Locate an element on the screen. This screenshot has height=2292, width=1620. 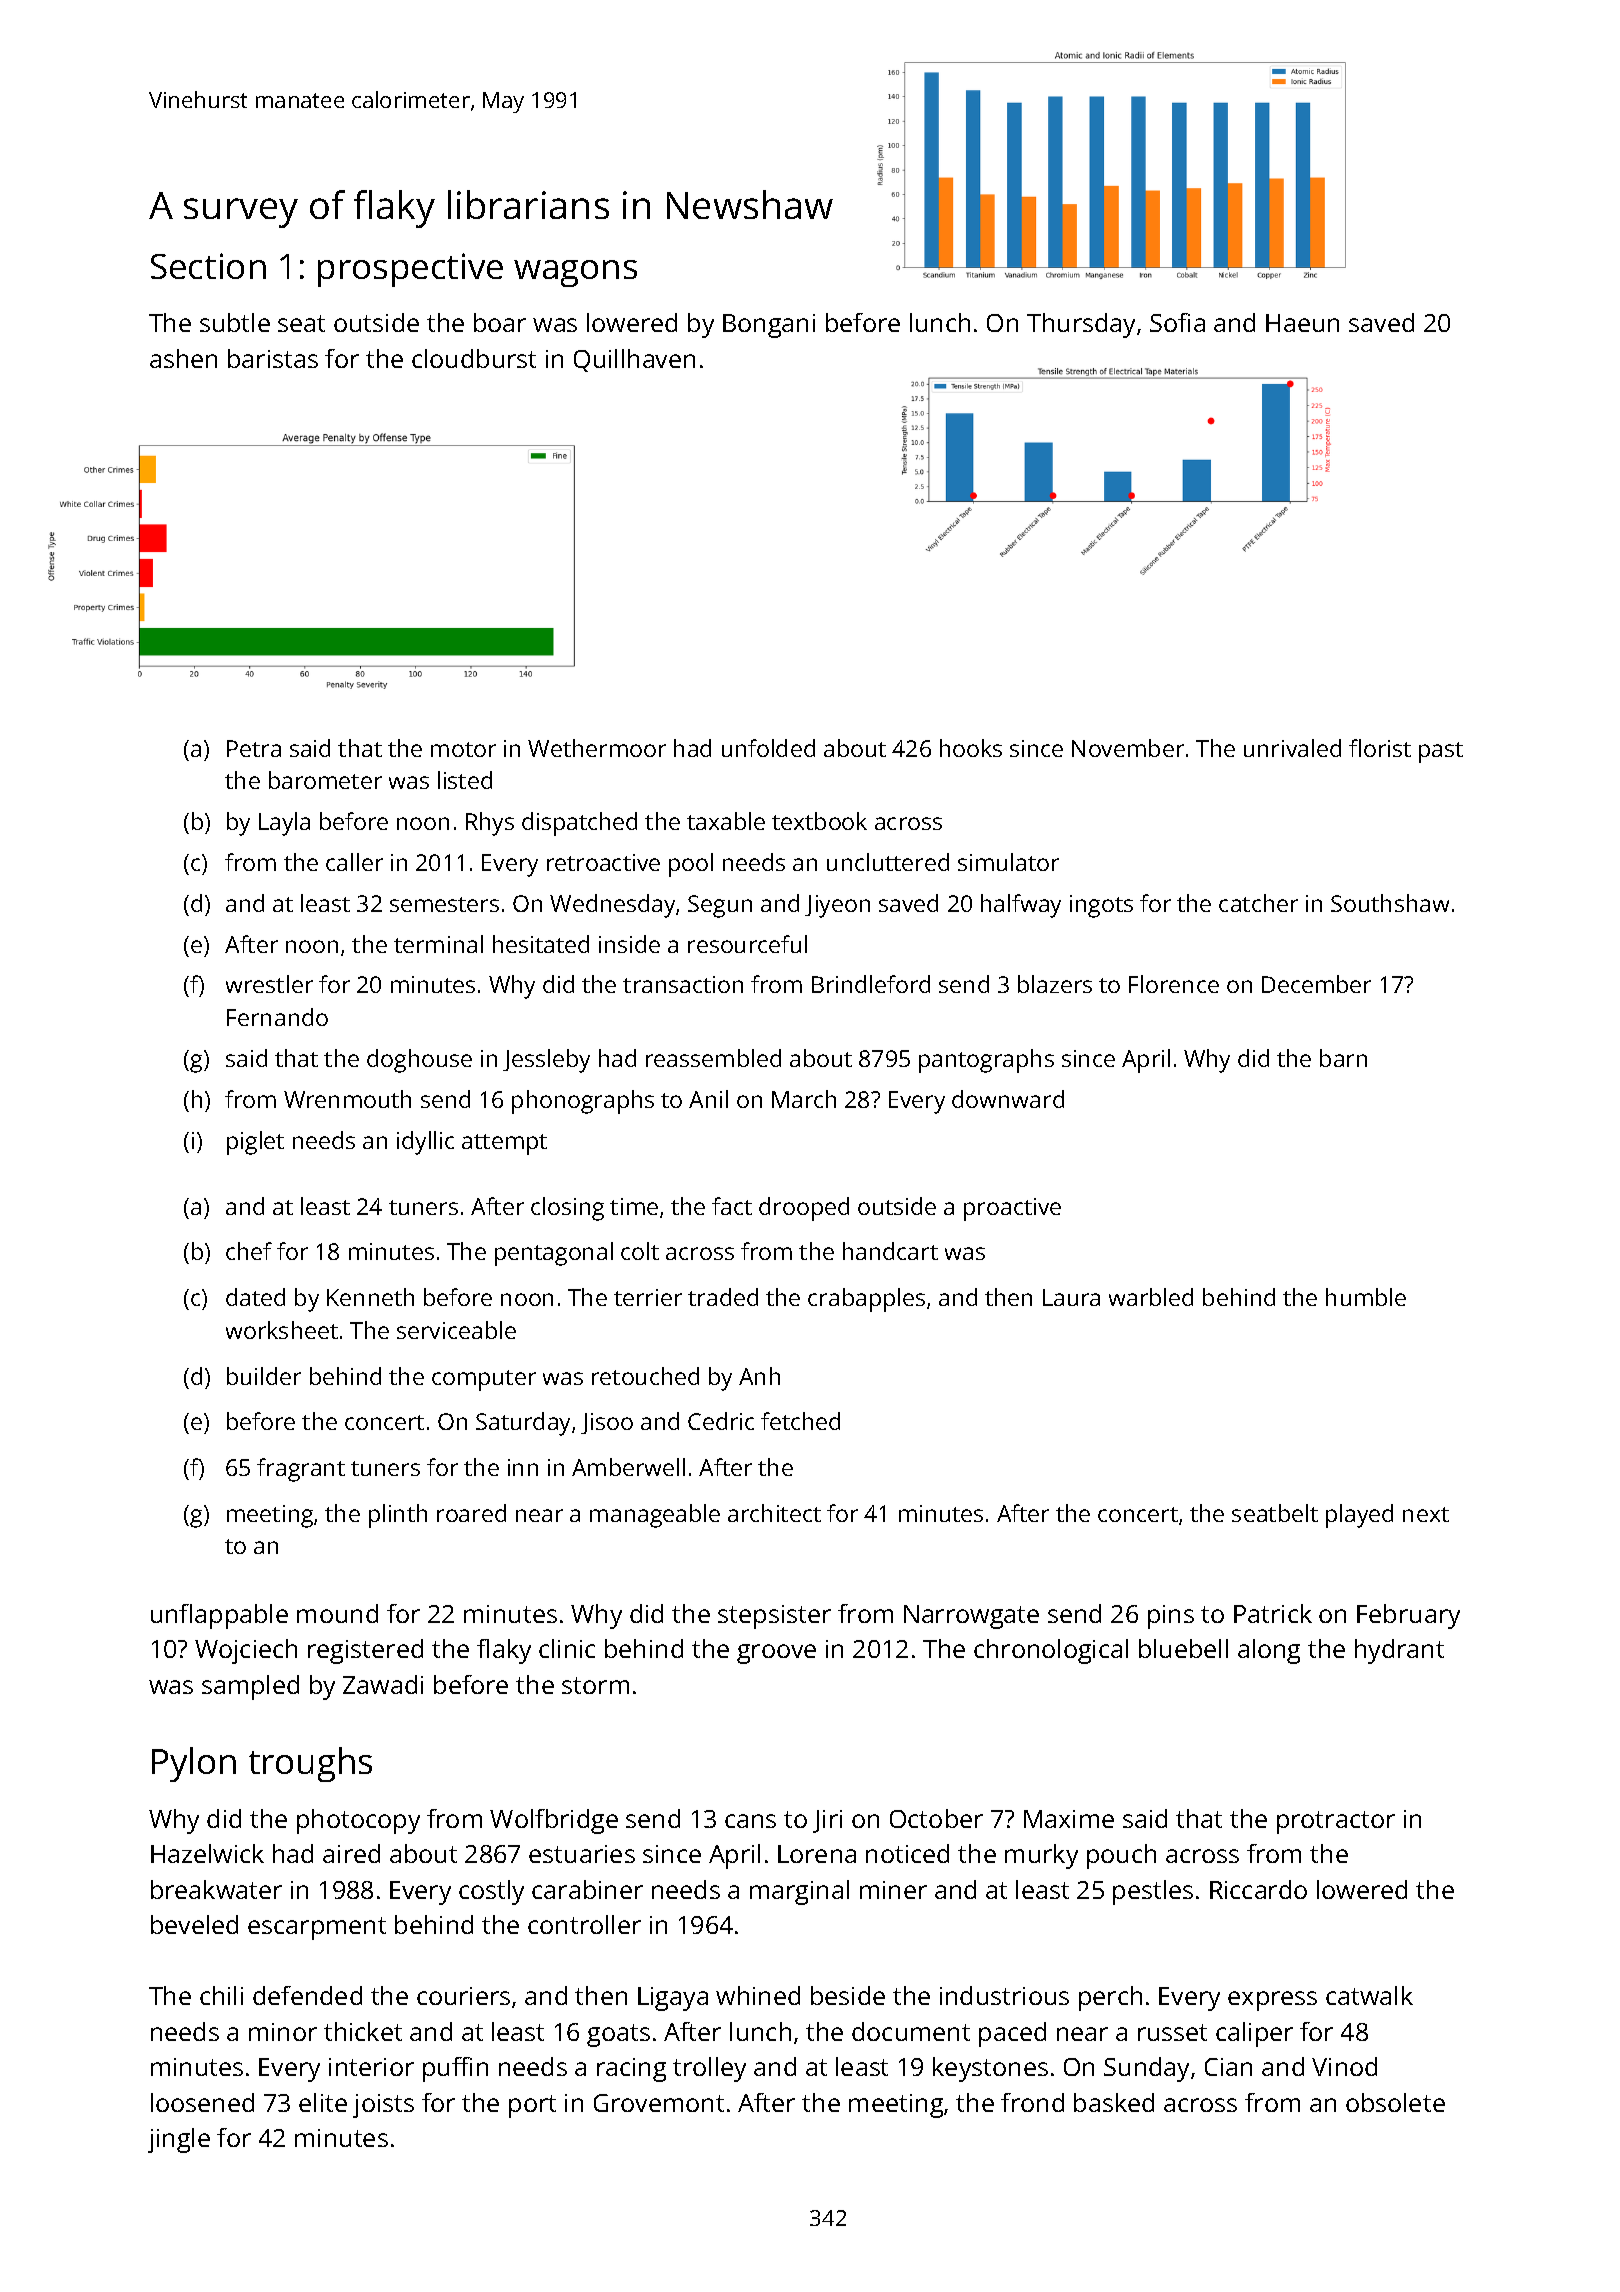
pins is located at coordinates (1171, 1617).
